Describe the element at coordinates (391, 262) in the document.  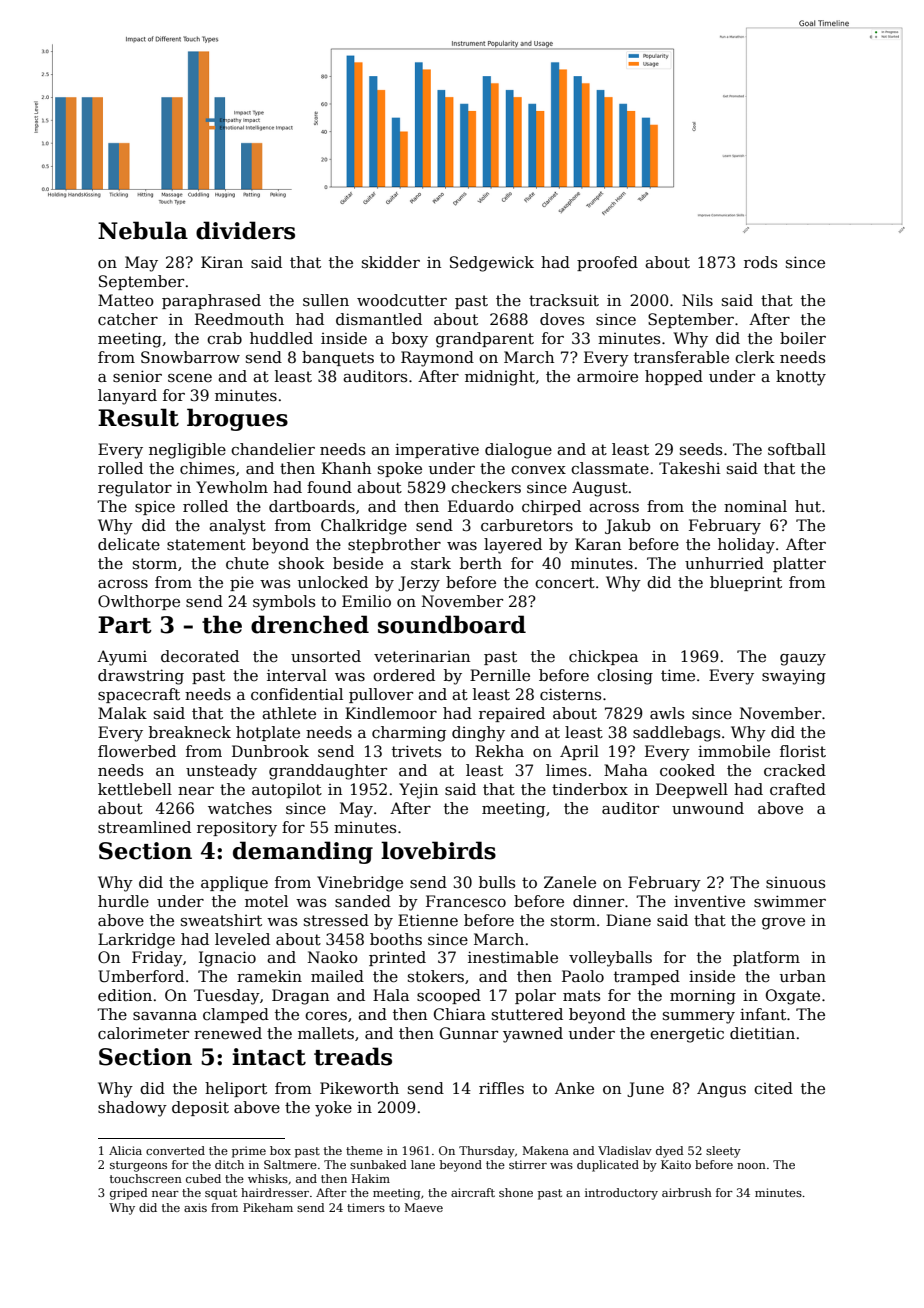
I see `skidder` at that location.
